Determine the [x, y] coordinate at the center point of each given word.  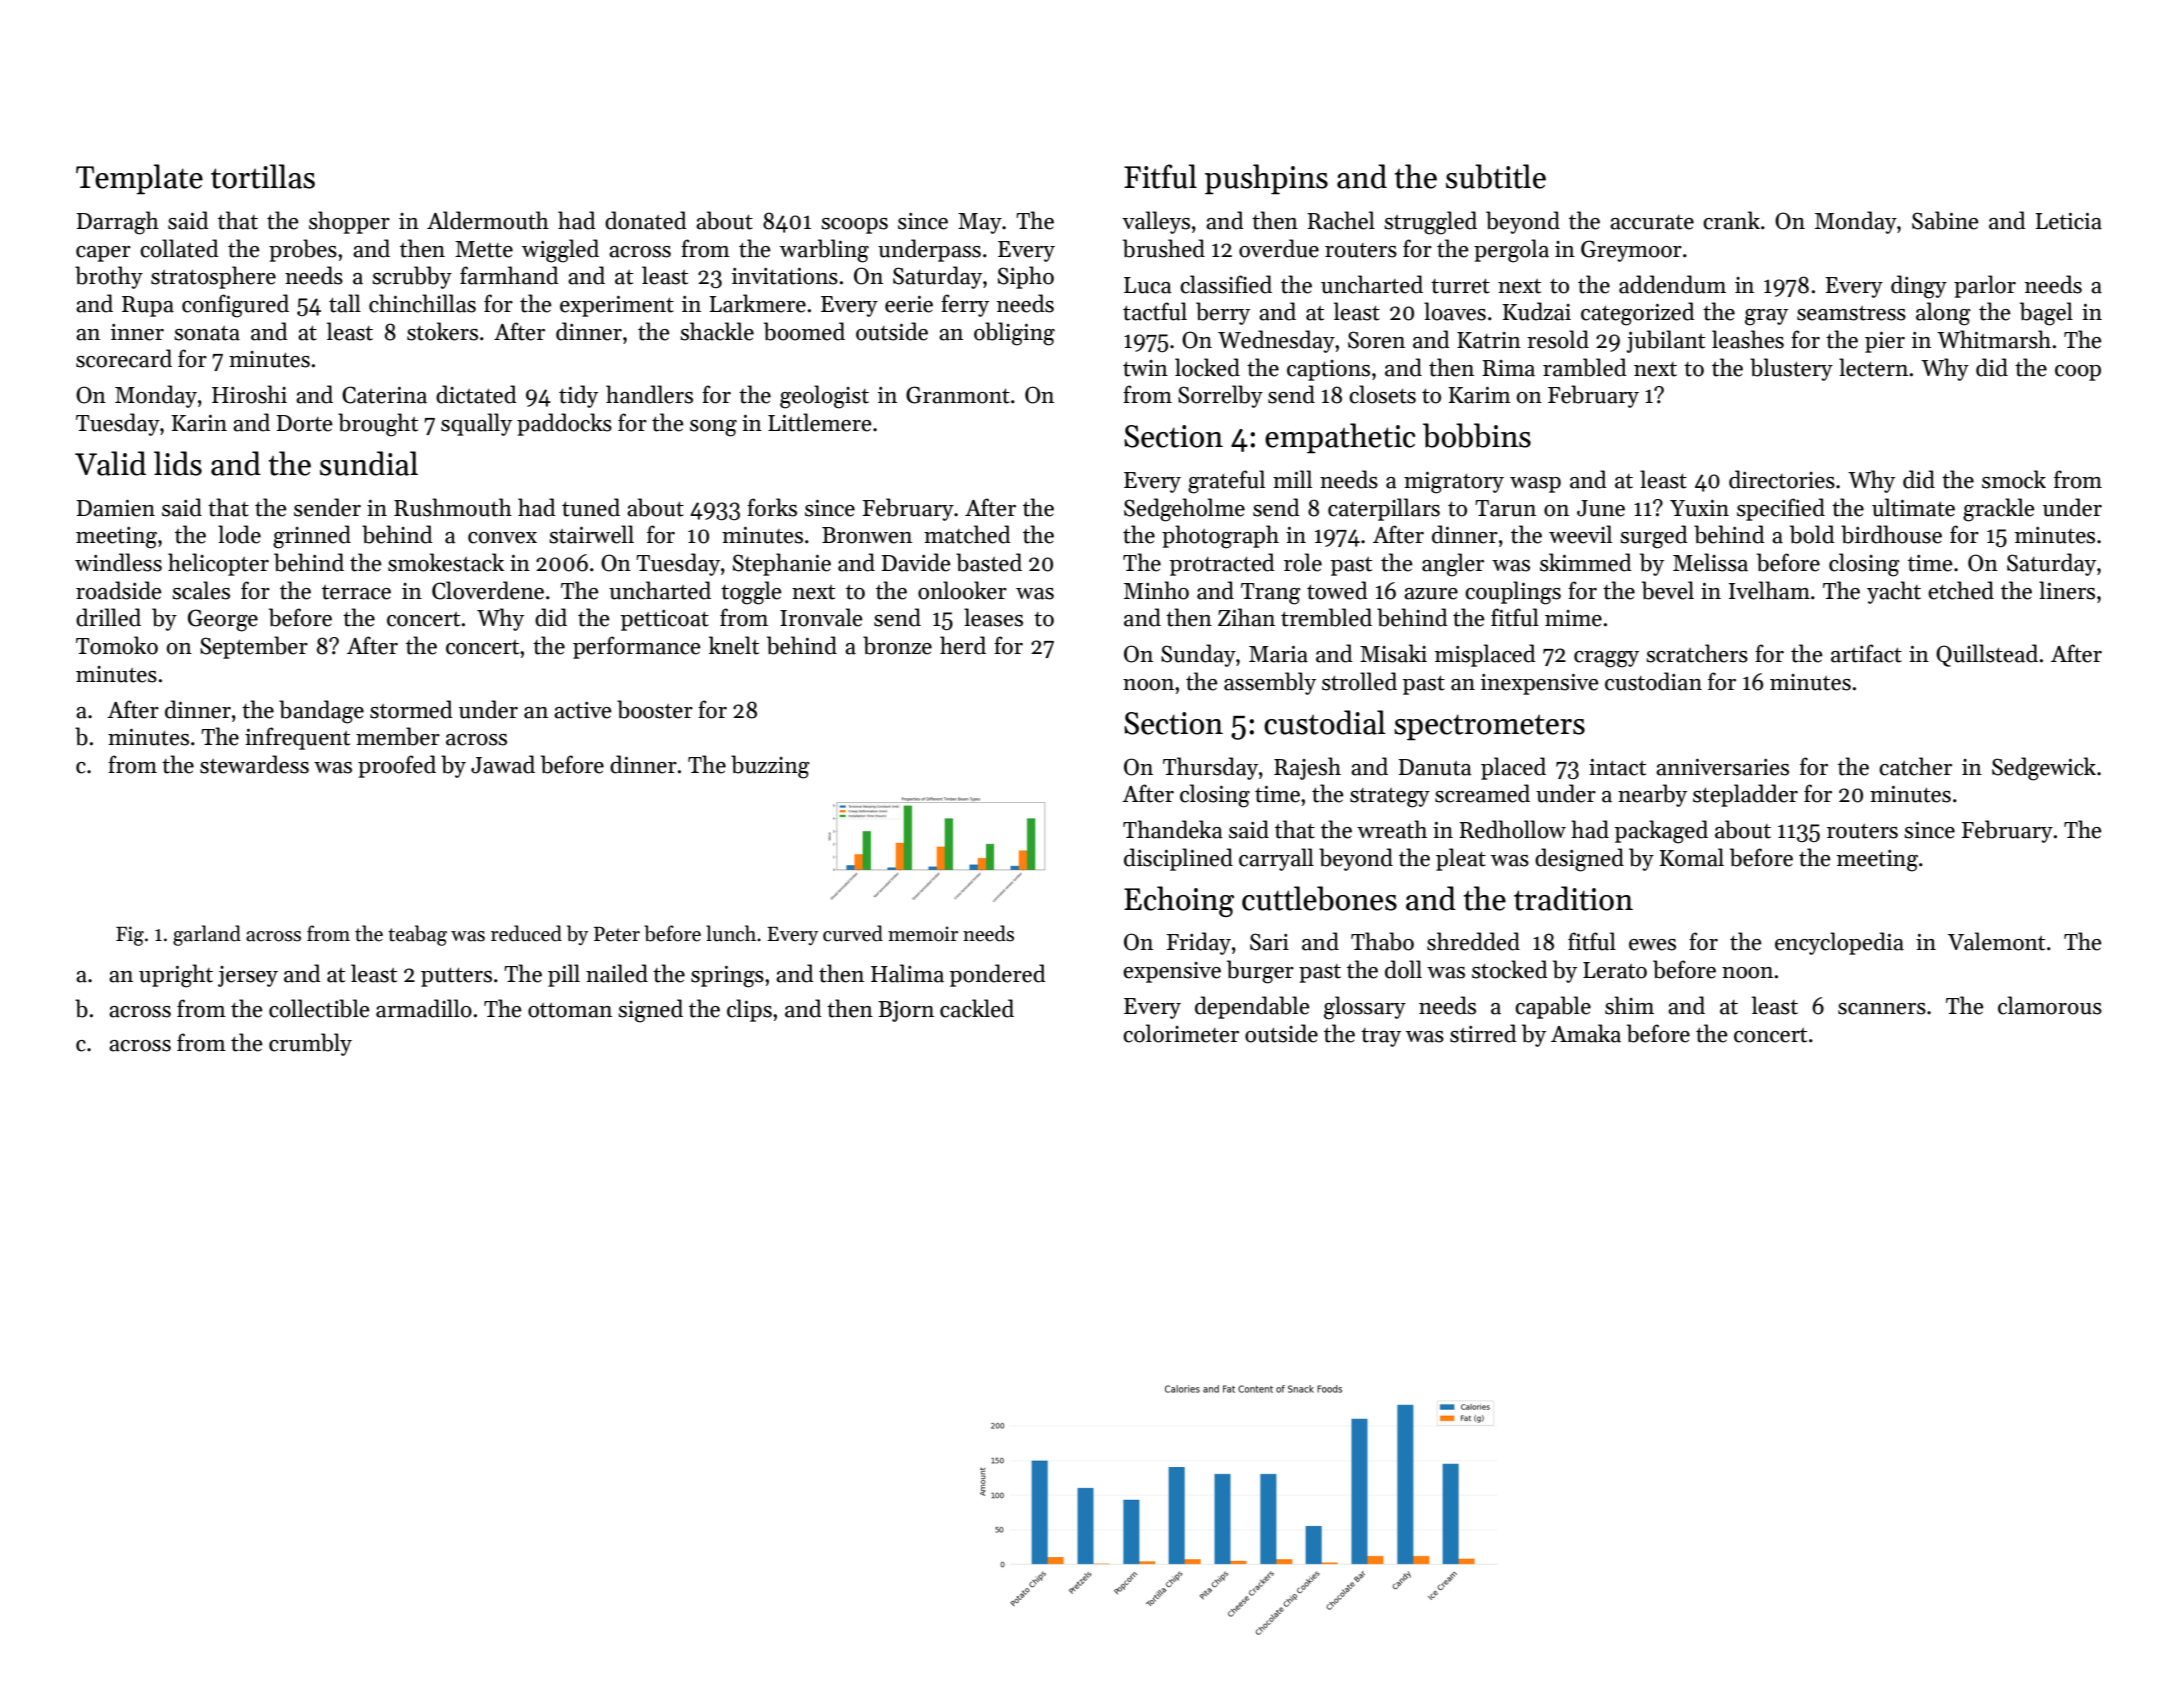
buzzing [770, 767]
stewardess [254, 764]
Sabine [1945, 220]
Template [139, 179]
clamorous [2050, 1005]
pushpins [1266, 179]
